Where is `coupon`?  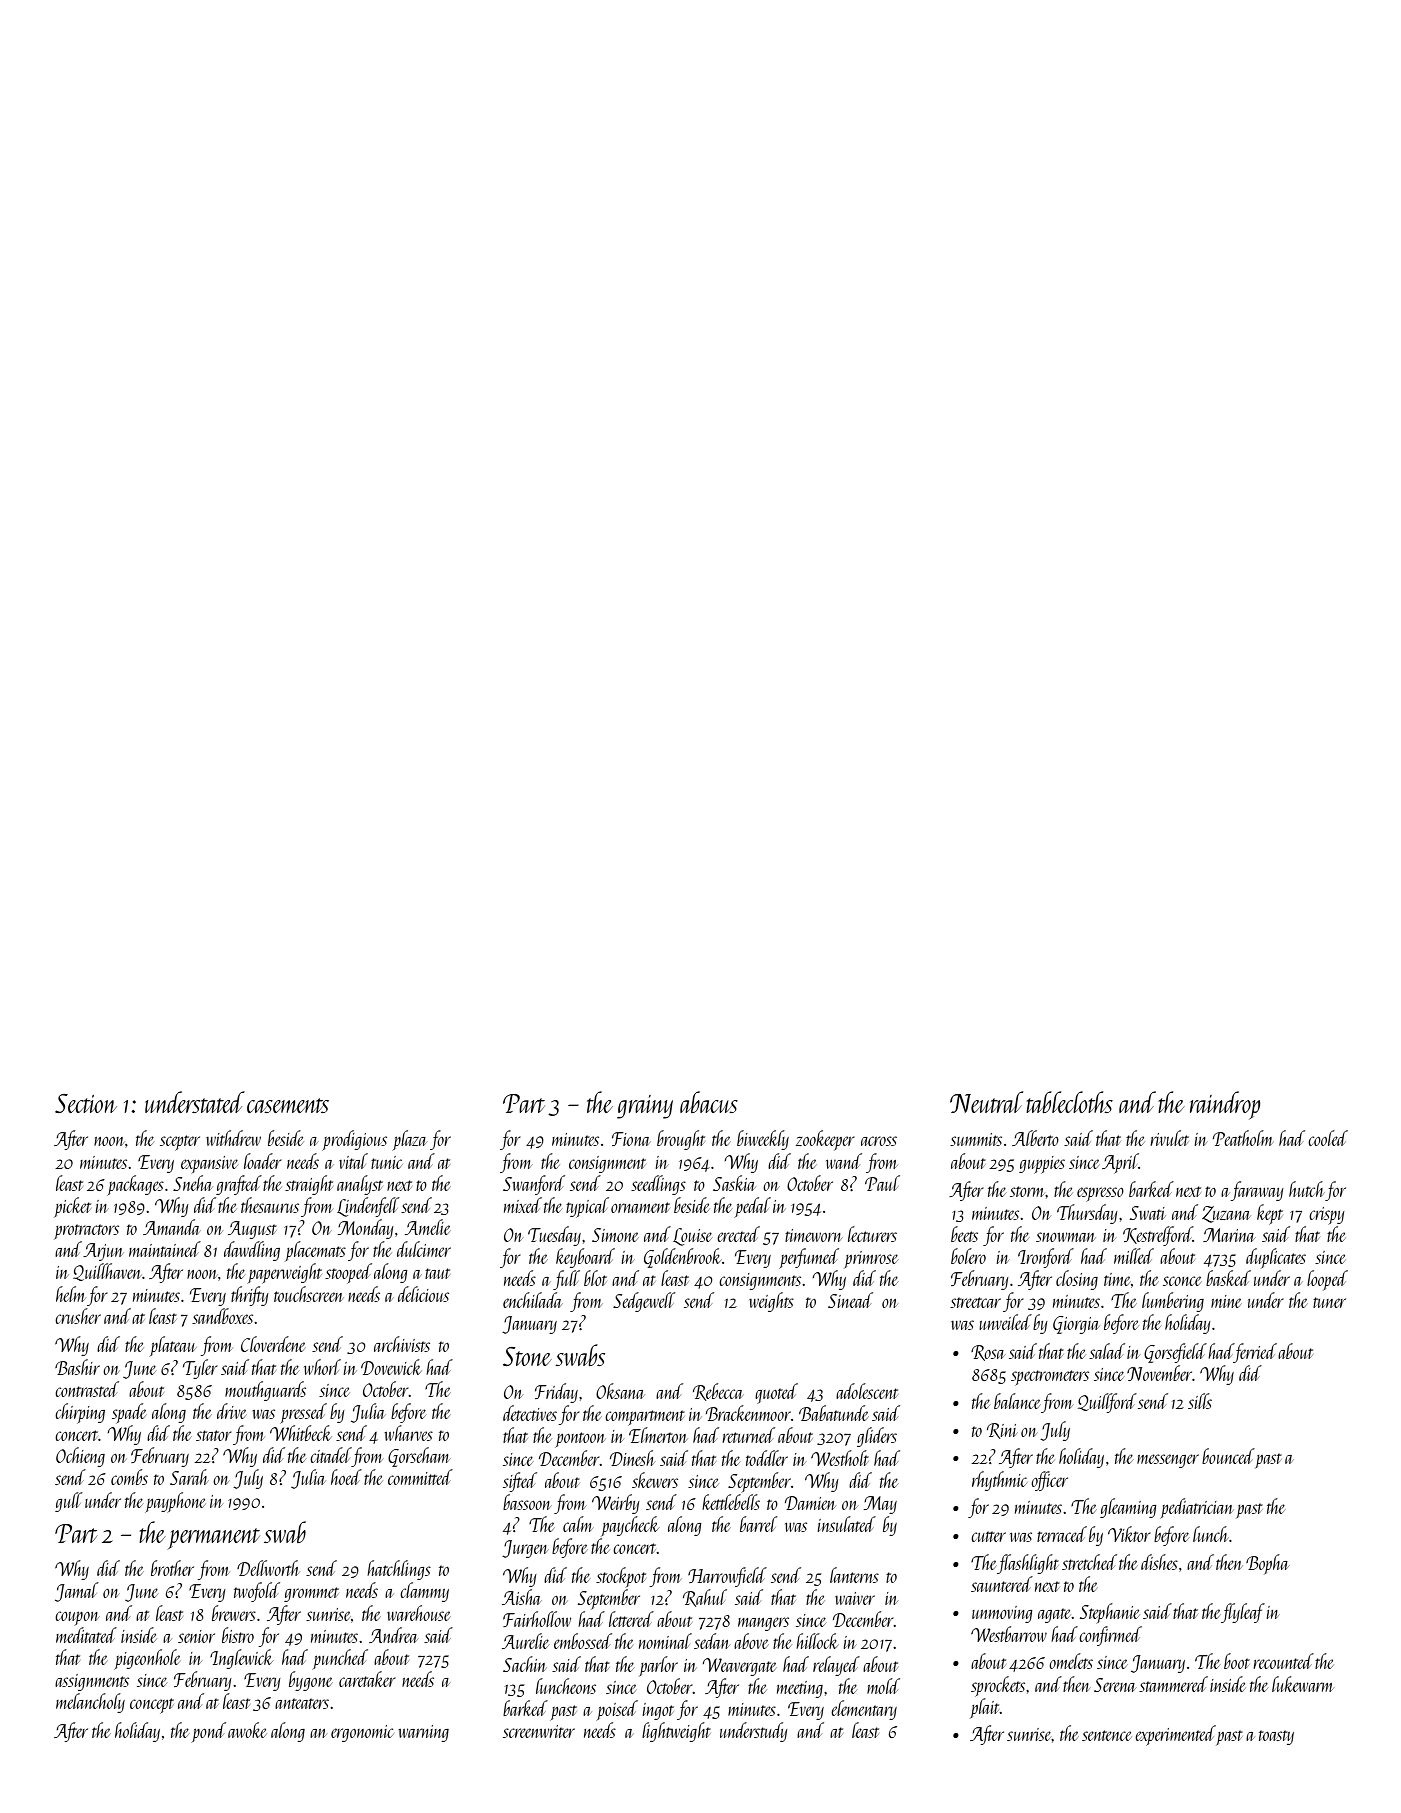 coupon is located at coordinates (77, 1618).
